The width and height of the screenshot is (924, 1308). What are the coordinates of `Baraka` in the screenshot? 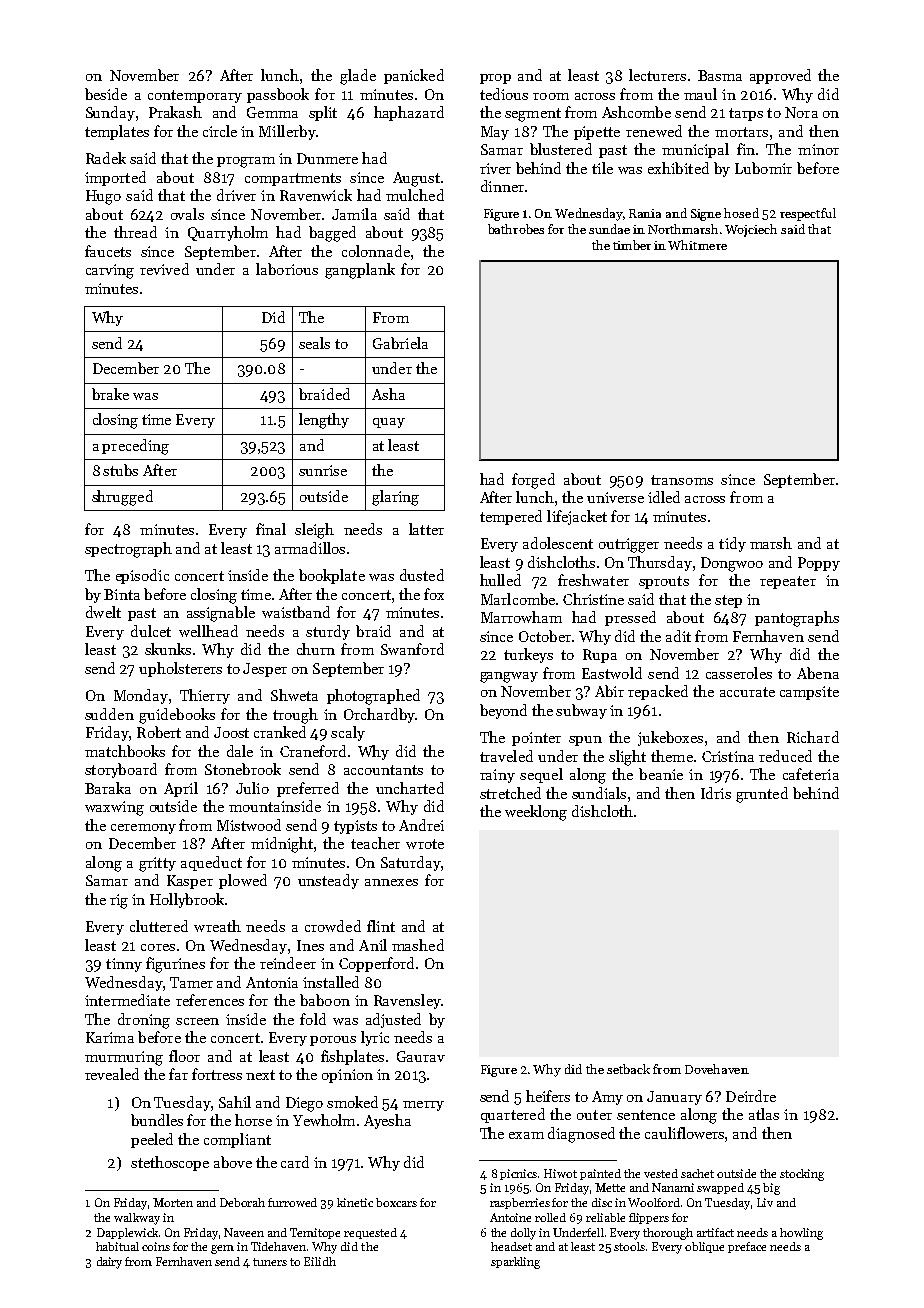 It's located at (108, 788).
